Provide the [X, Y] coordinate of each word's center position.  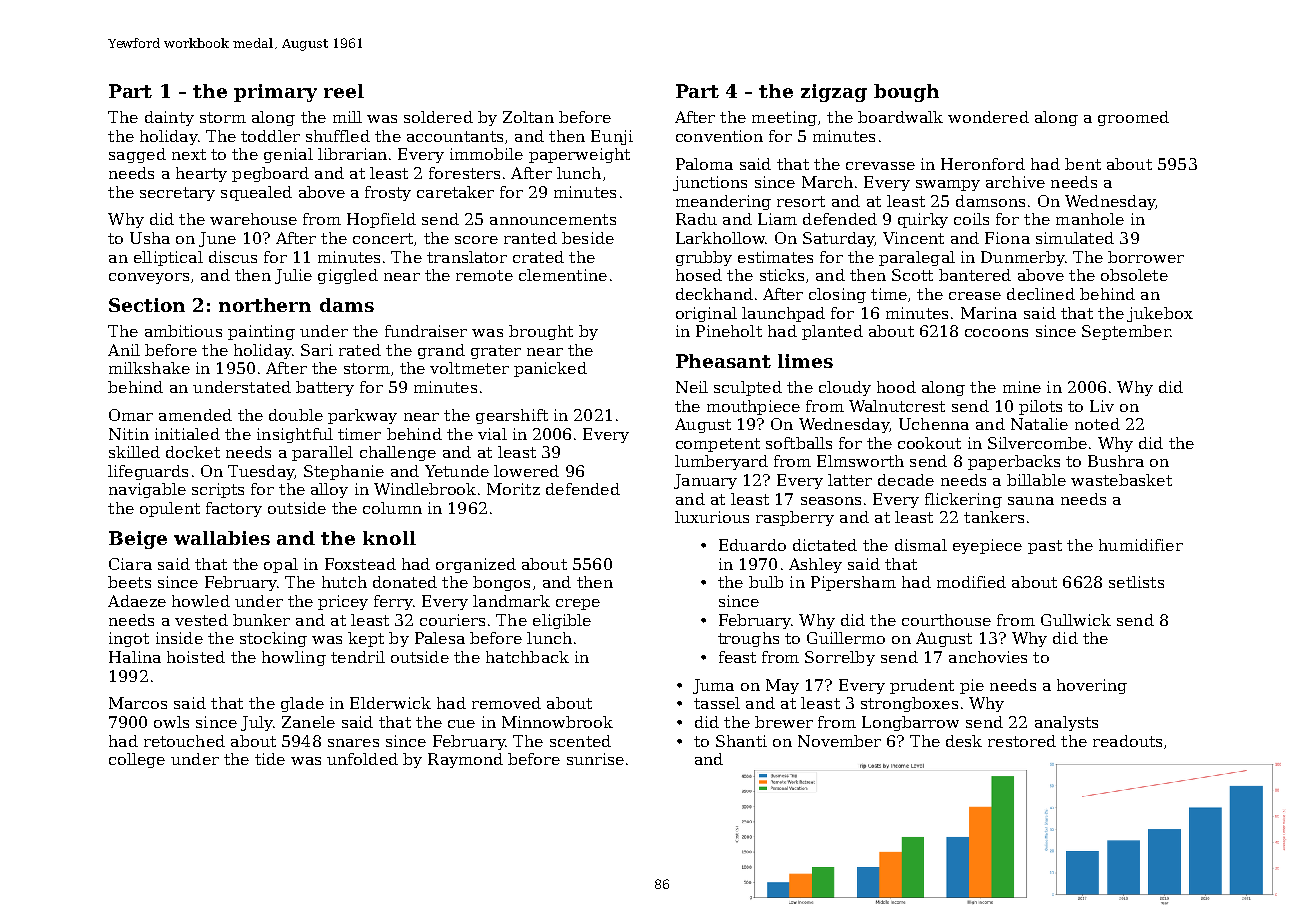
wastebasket [1121, 480]
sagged [137, 155]
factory [234, 509]
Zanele [308, 722]
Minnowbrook [557, 722]
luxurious [712, 517]
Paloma [704, 164]
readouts [1127, 741]
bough [906, 93]
